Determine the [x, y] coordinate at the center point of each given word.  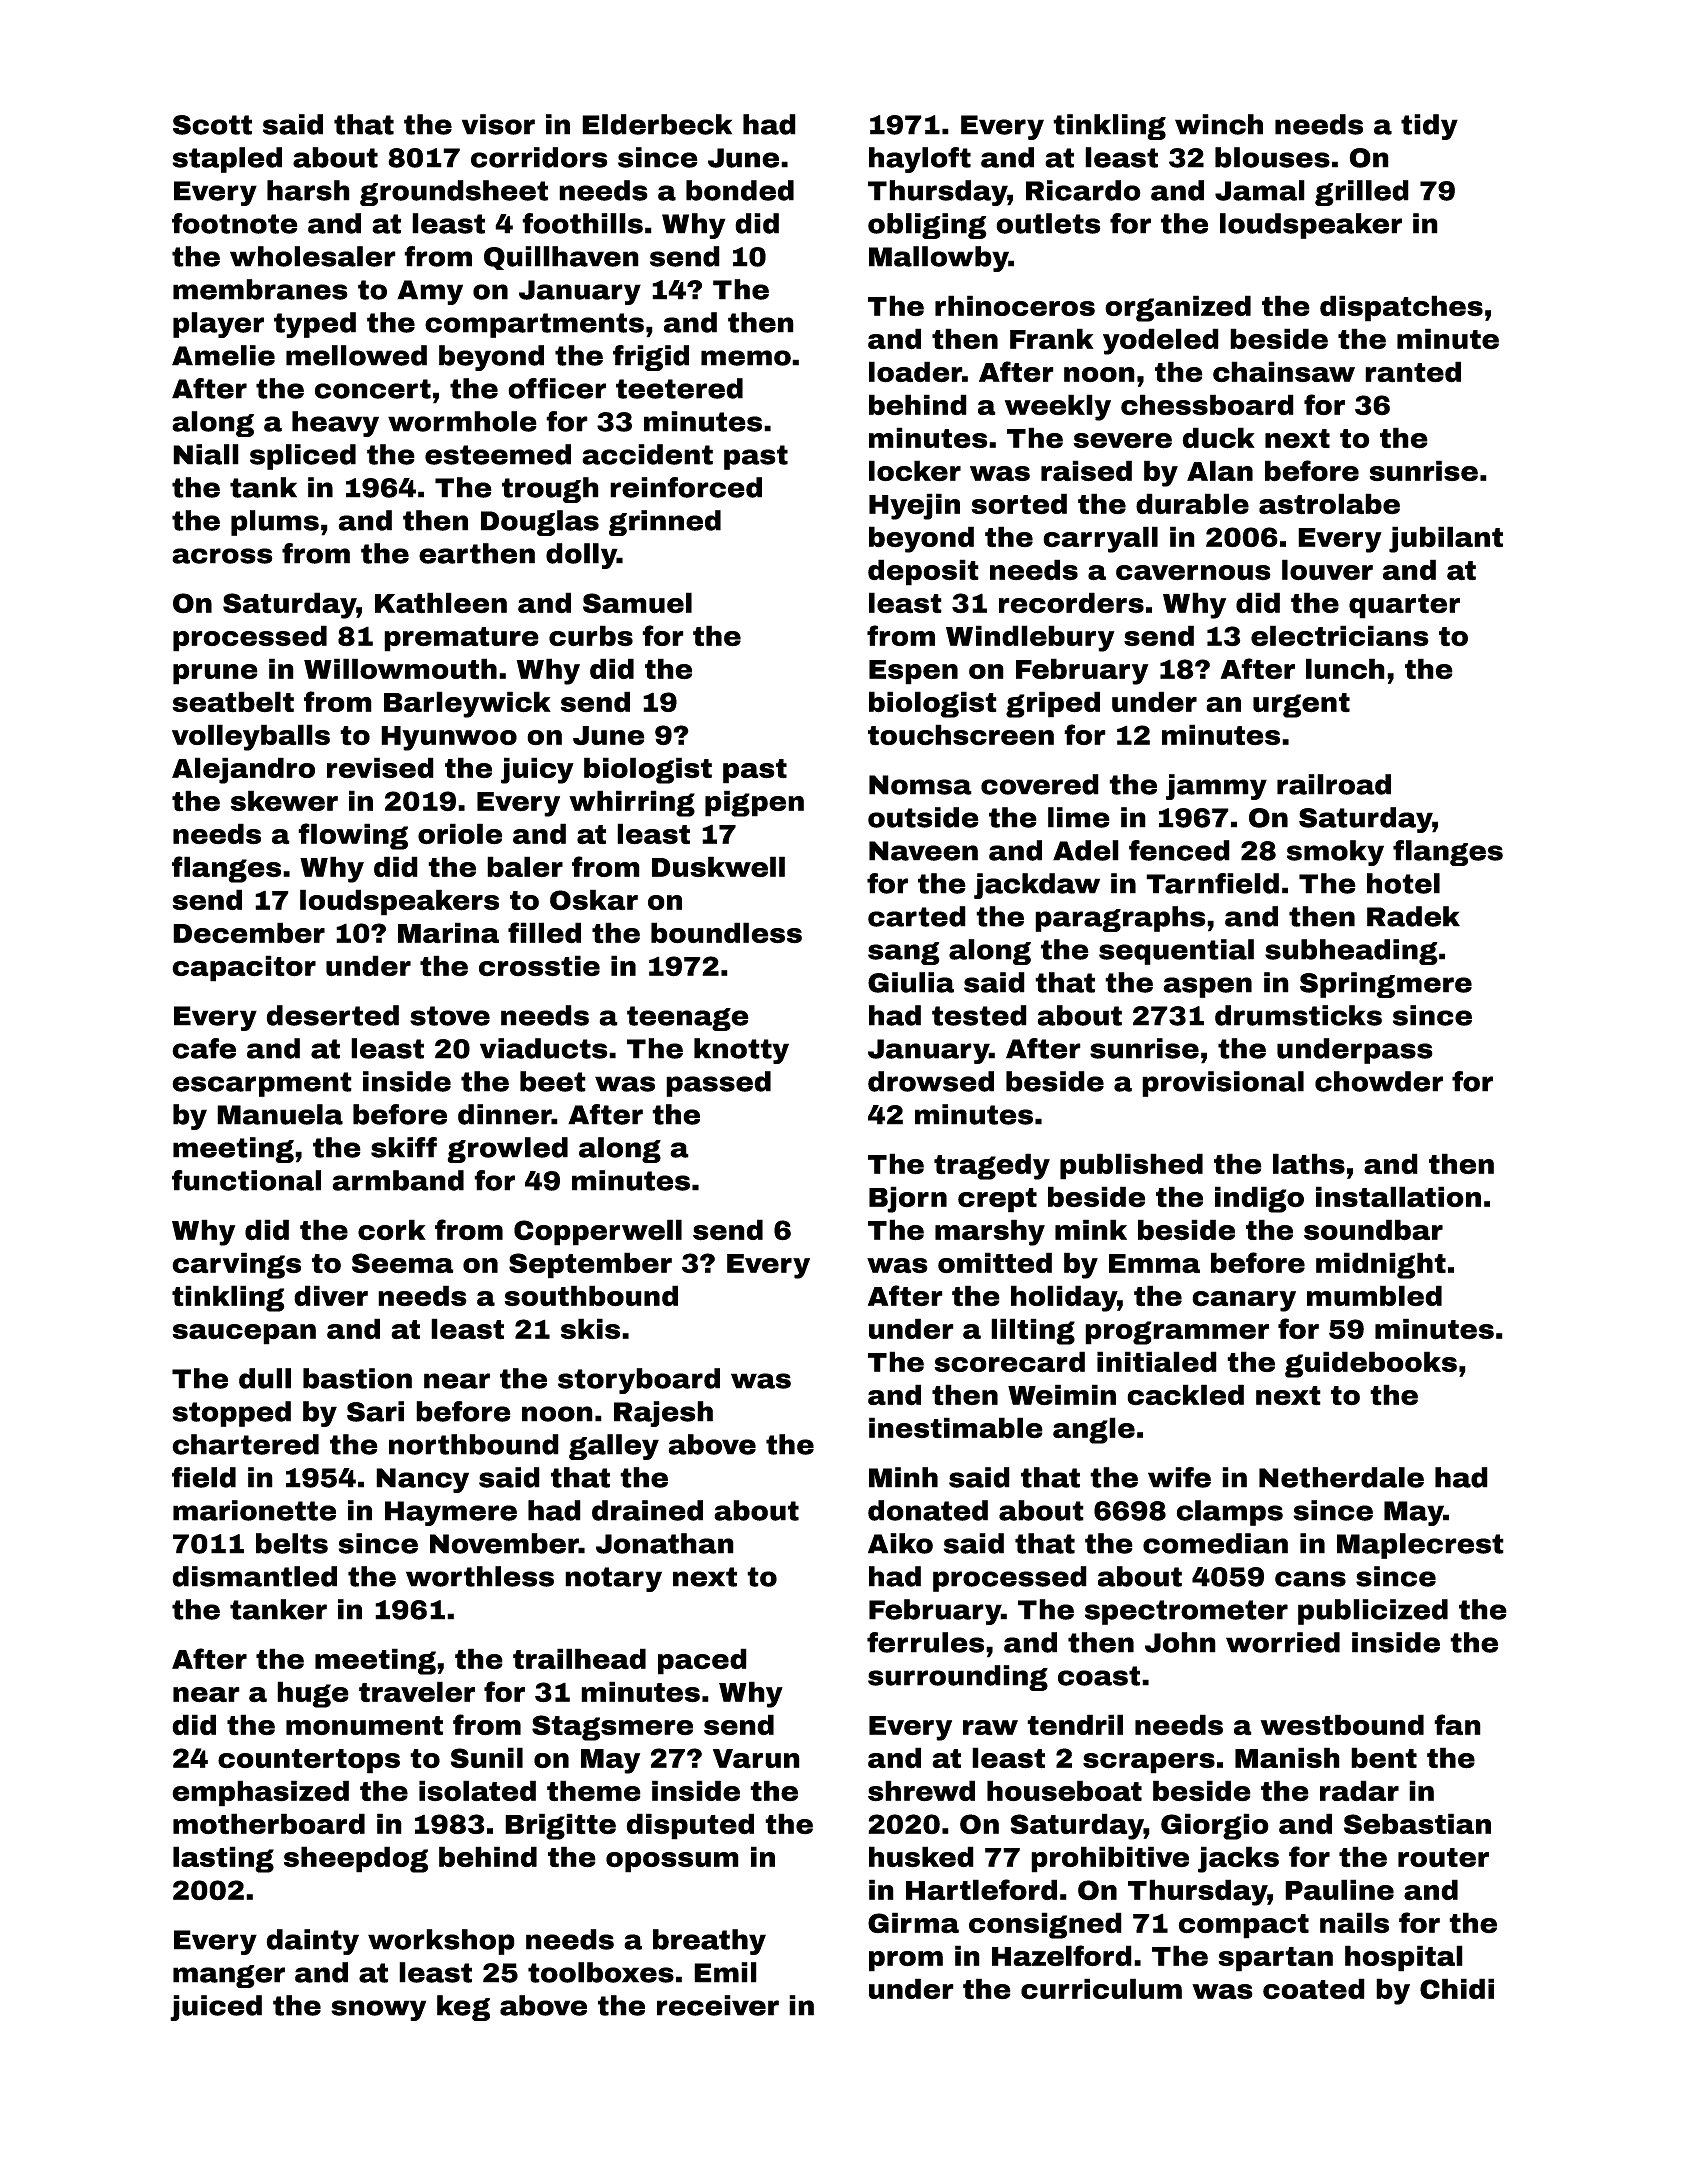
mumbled [1374, 1296]
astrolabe [1329, 504]
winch [1219, 124]
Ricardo [1083, 190]
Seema [403, 1263]
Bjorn [908, 1199]
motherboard [269, 1824]
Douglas [540, 523]
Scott [212, 125]
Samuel [637, 603]
